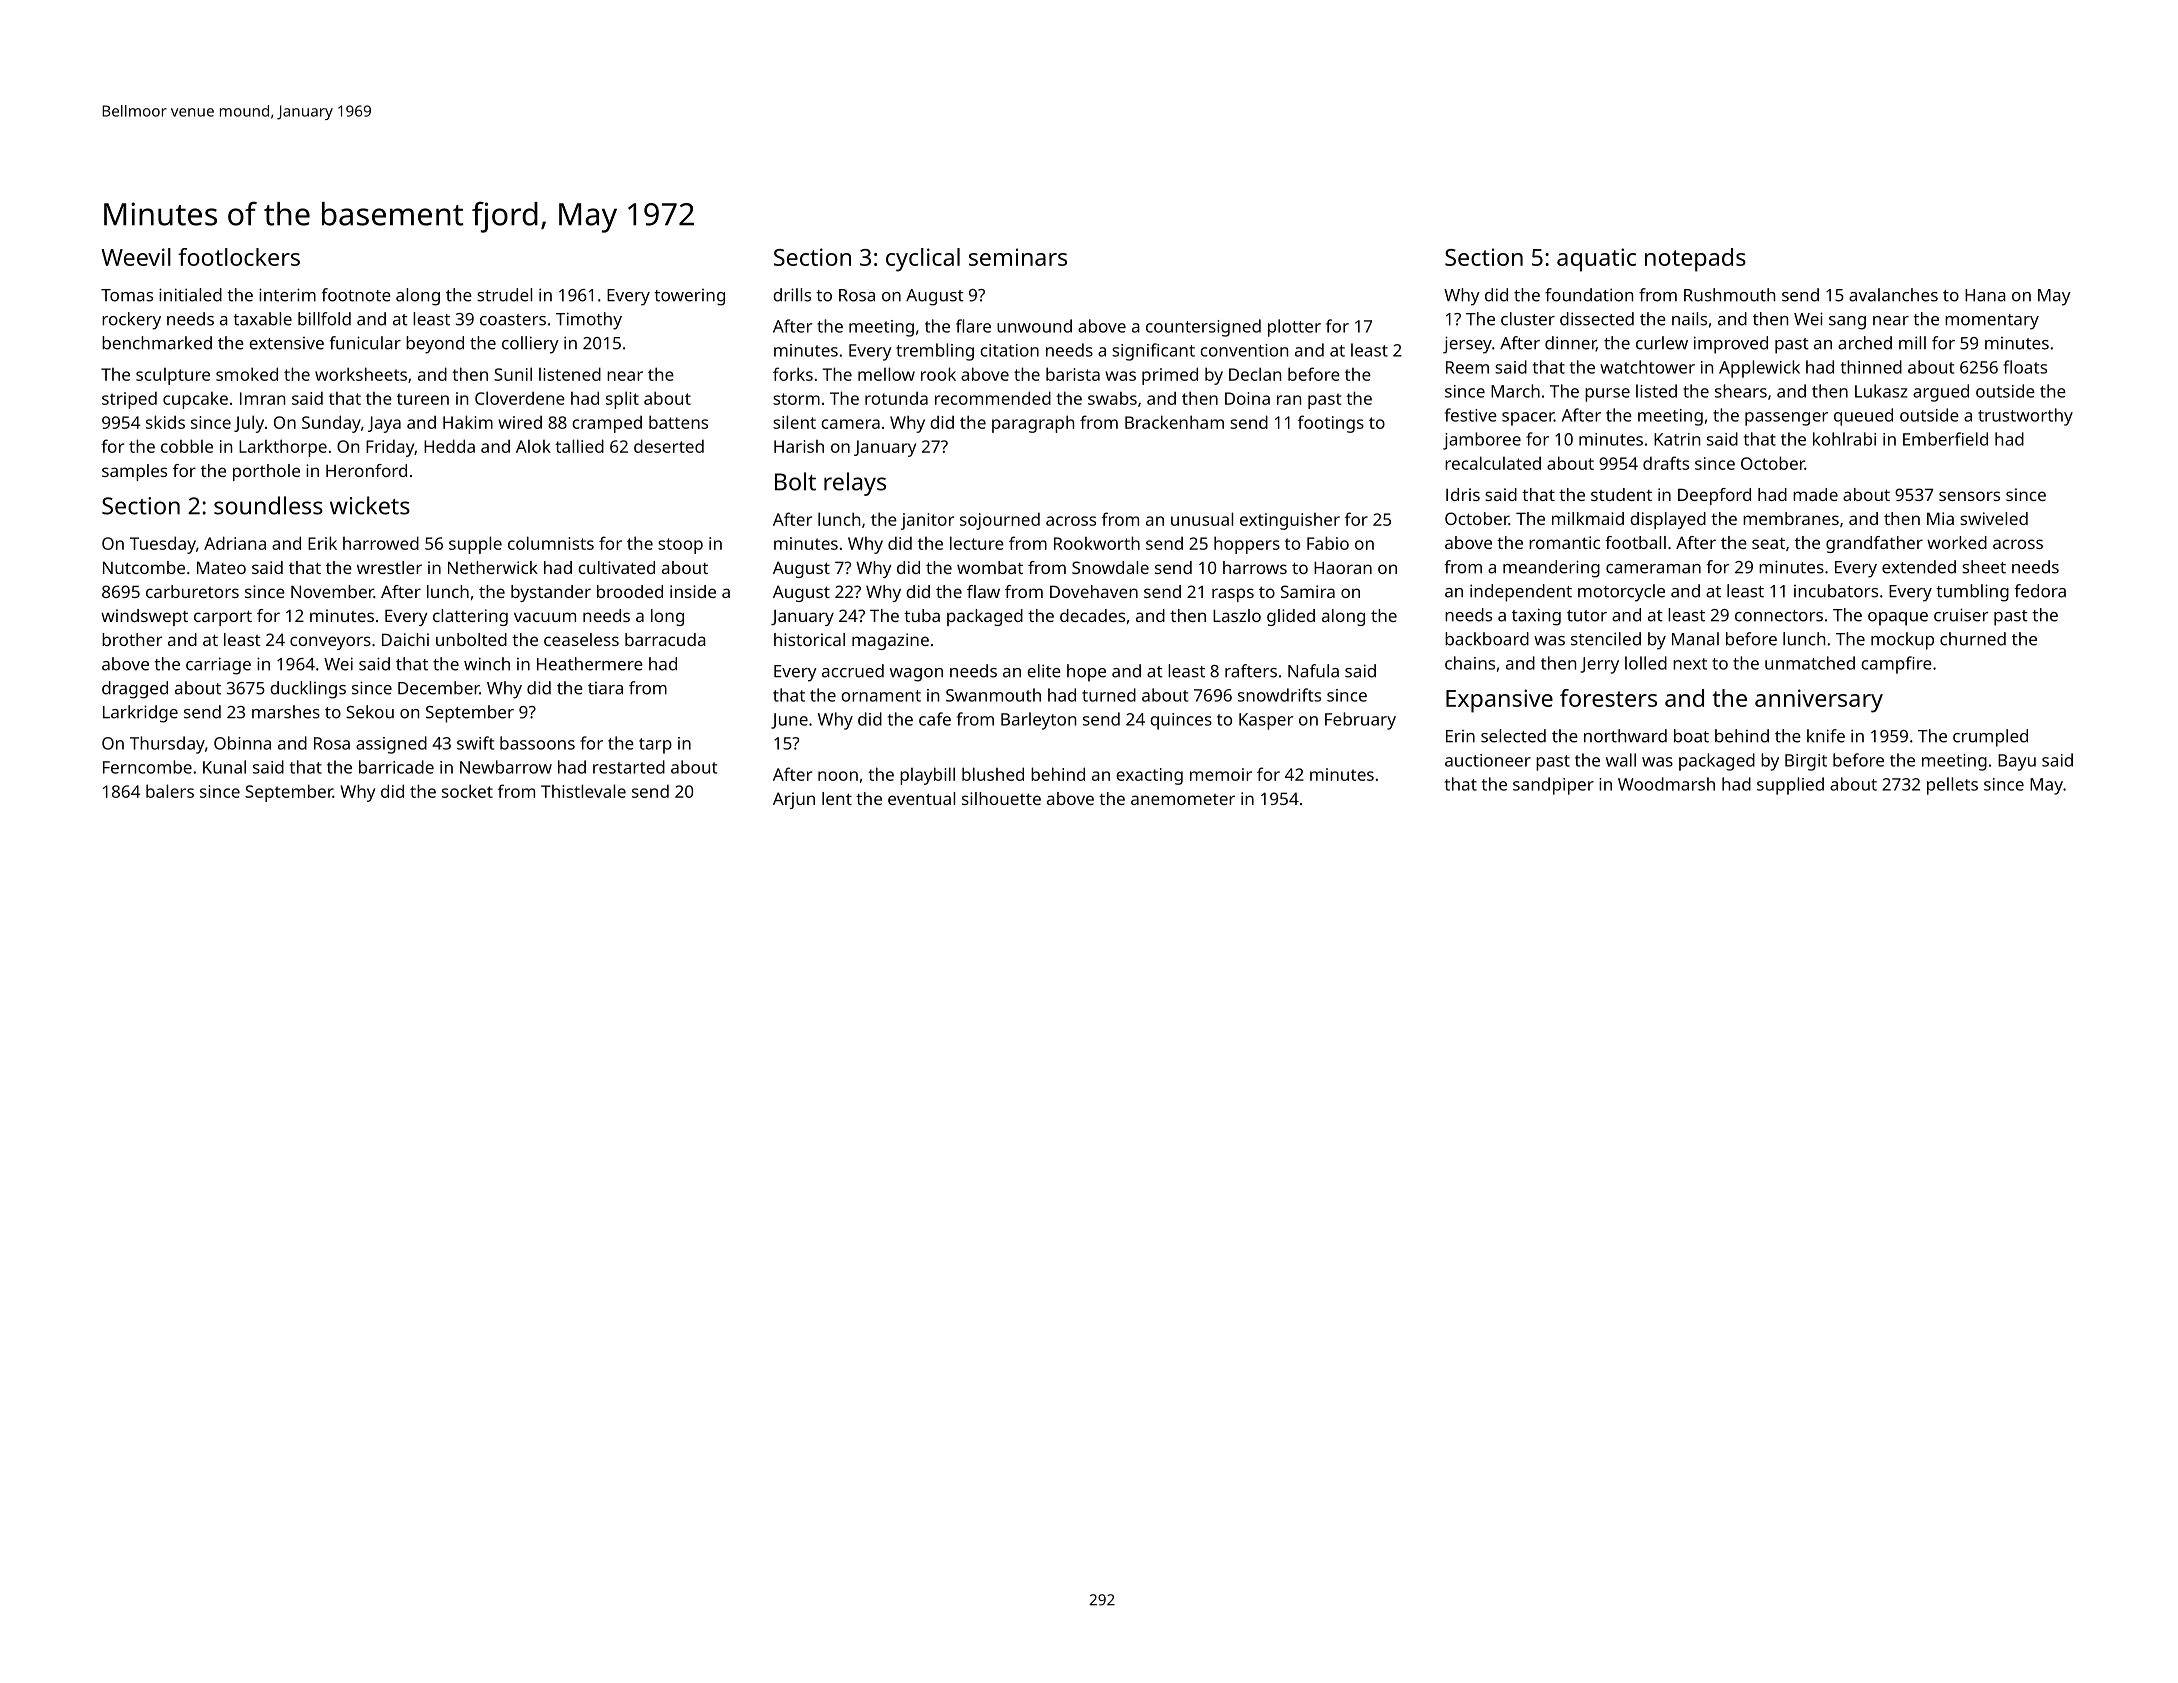  What do you see at coordinates (2040, 591) in the image?
I see `fedora` at bounding box center [2040, 591].
